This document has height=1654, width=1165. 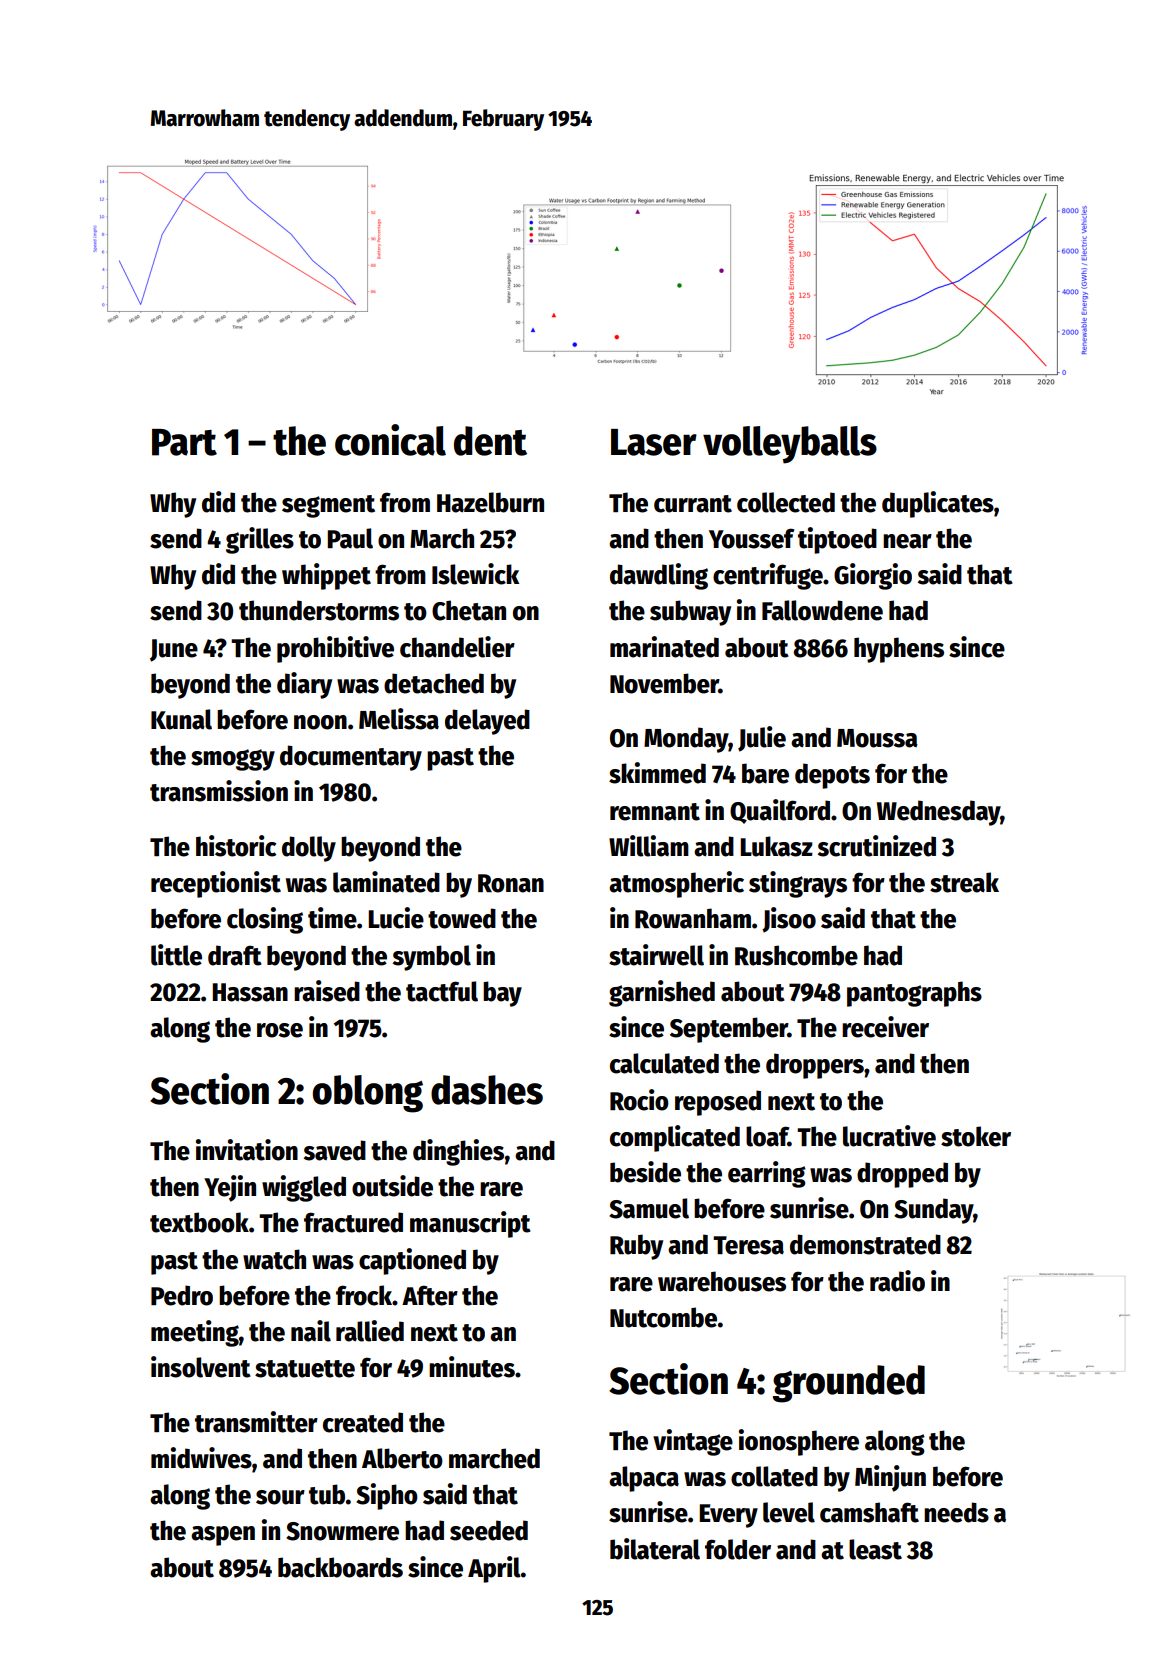 What do you see at coordinates (247, 1150) in the document?
I see `invitation` at bounding box center [247, 1150].
